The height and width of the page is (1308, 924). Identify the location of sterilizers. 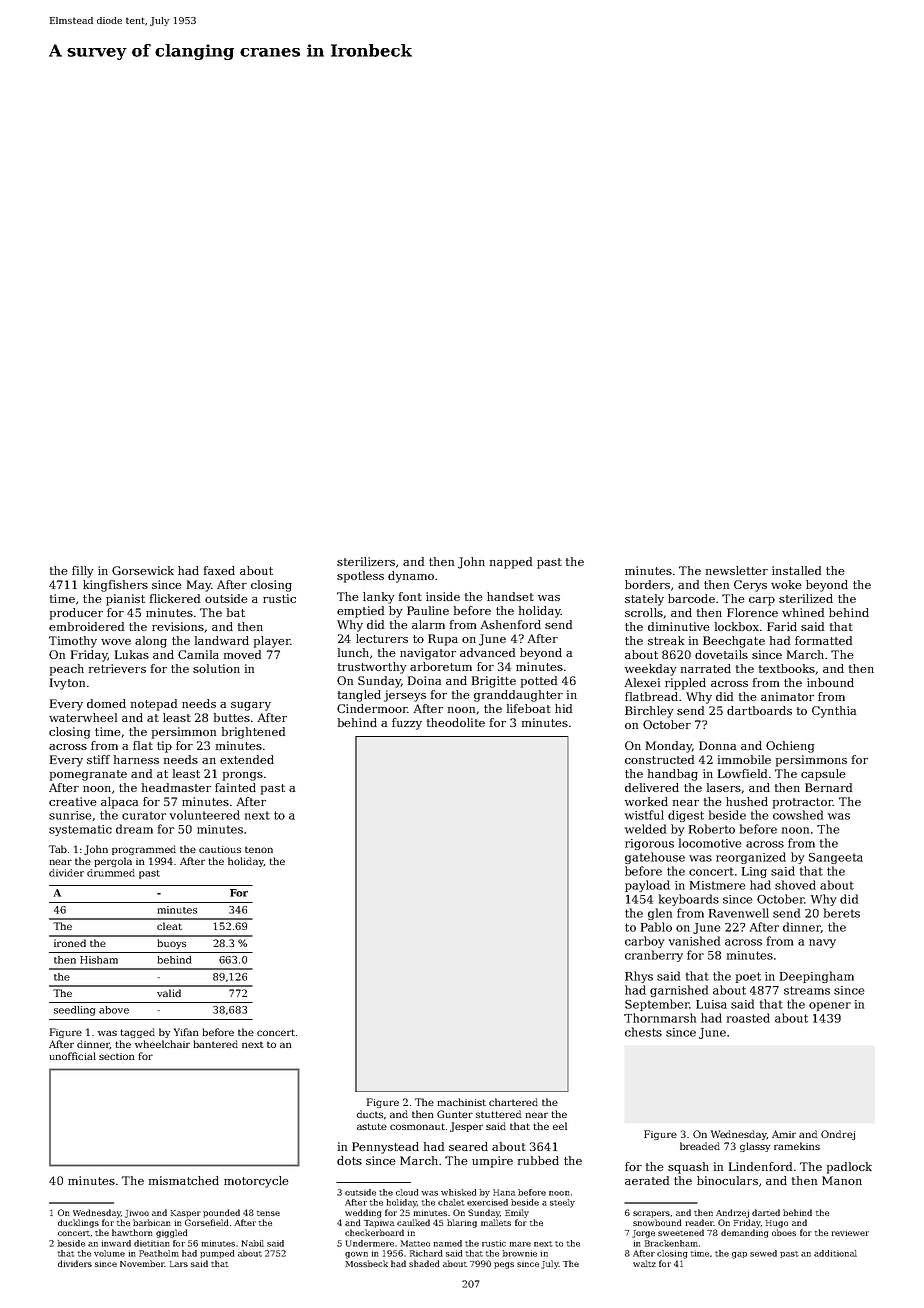
(366, 561).
